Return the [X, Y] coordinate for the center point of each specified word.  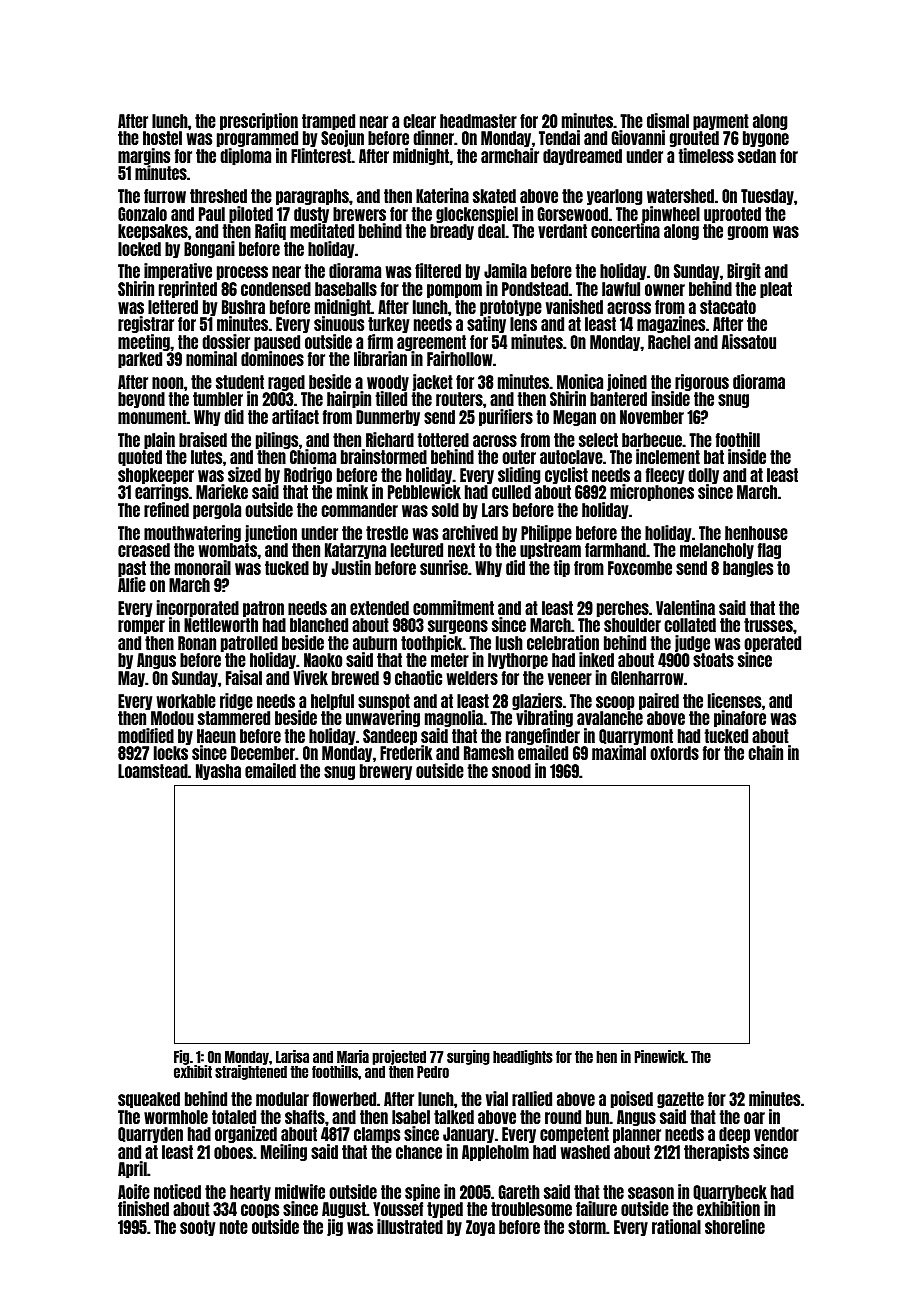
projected [399, 1057]
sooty [197, 1228]
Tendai [559, 137]
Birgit [744, 271]
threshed [218, 196]
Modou [172, 718]
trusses [768, 625]
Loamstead [153, 771]
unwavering [383, 719]
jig [335, 1227]
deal [491, 231]
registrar [146, 324]
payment [721, 122]
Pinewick [660, 1056]
